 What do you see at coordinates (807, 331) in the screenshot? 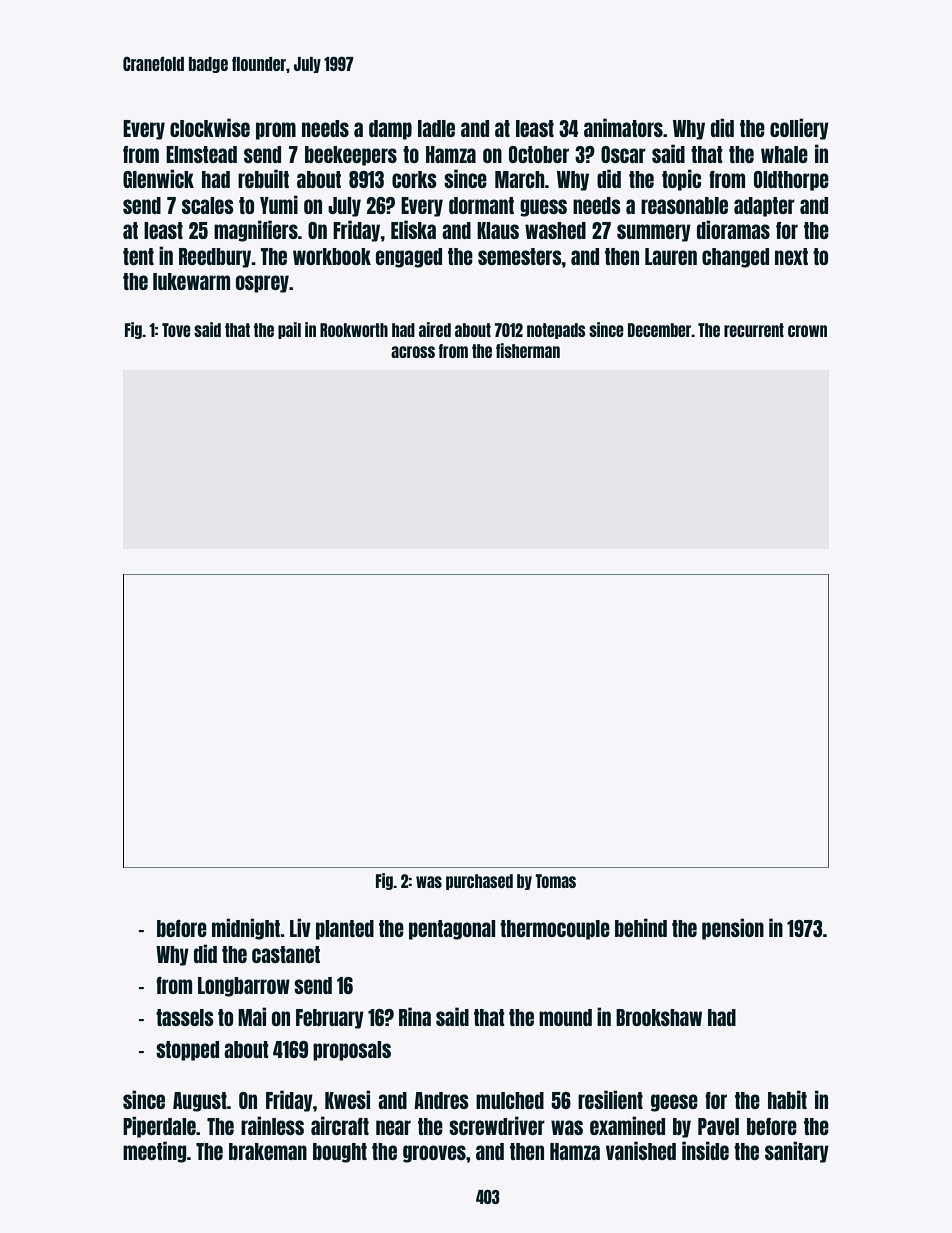
I see `crown` at bounding box center [807, 331].
